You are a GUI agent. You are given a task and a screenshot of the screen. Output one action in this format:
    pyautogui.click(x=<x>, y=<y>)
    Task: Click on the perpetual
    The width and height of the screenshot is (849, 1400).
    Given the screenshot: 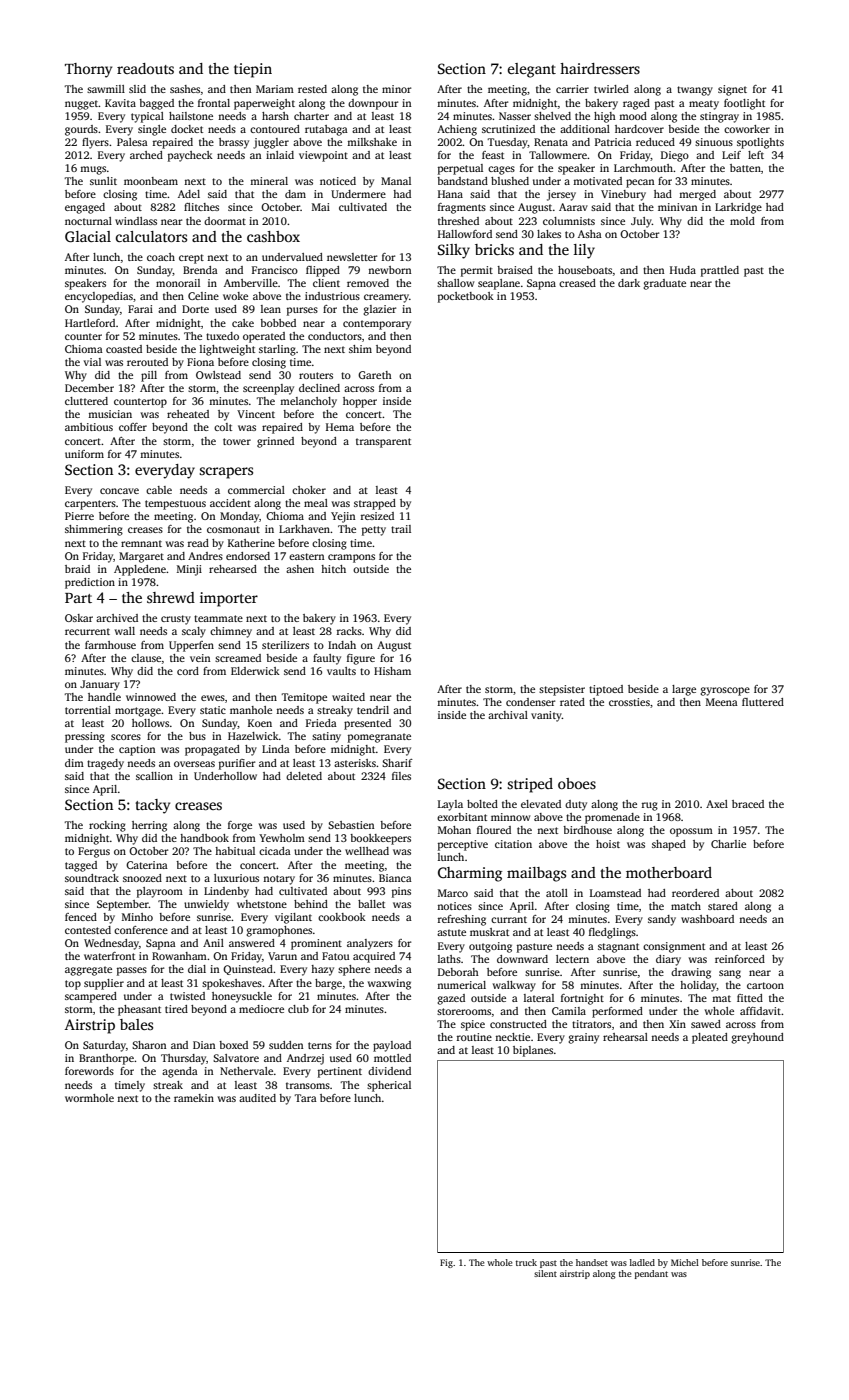 What is the action you would take?
    pyautogui.click(x=460, y=169)
